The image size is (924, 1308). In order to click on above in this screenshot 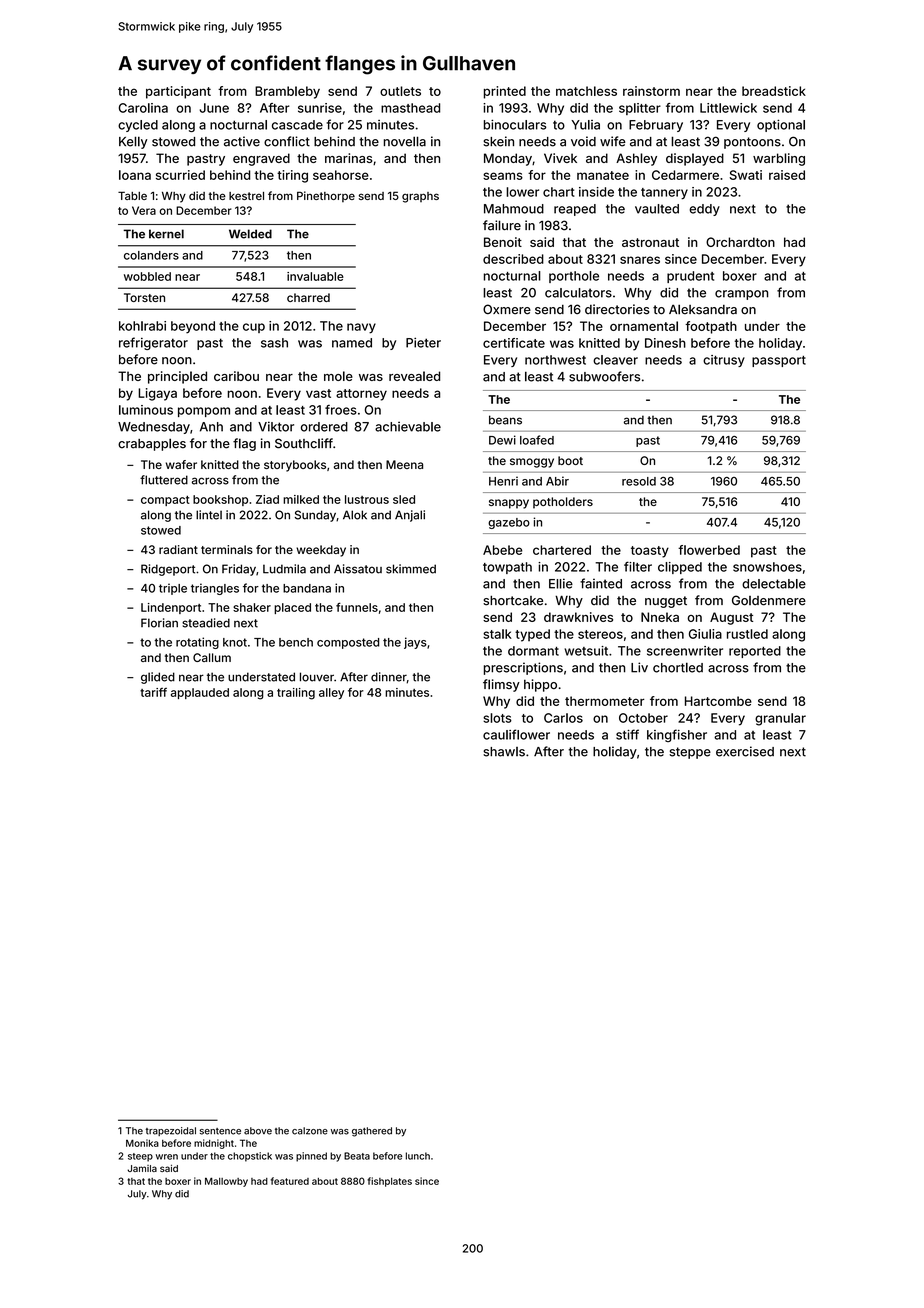, I will do `click(258, 1131)`.
